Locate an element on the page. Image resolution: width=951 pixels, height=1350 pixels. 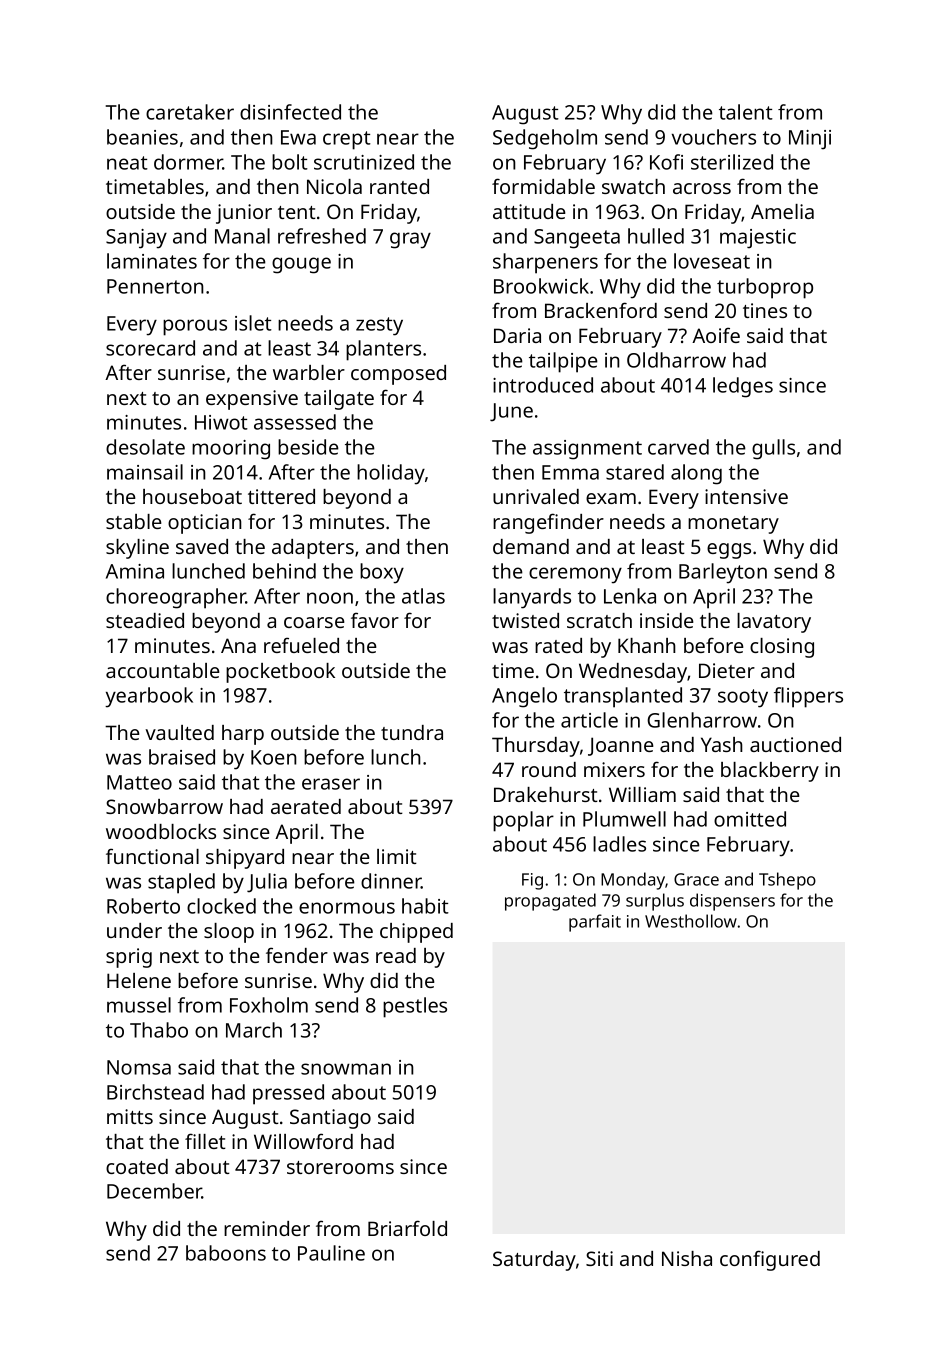
configured is located at coordinates (770, 1260).
